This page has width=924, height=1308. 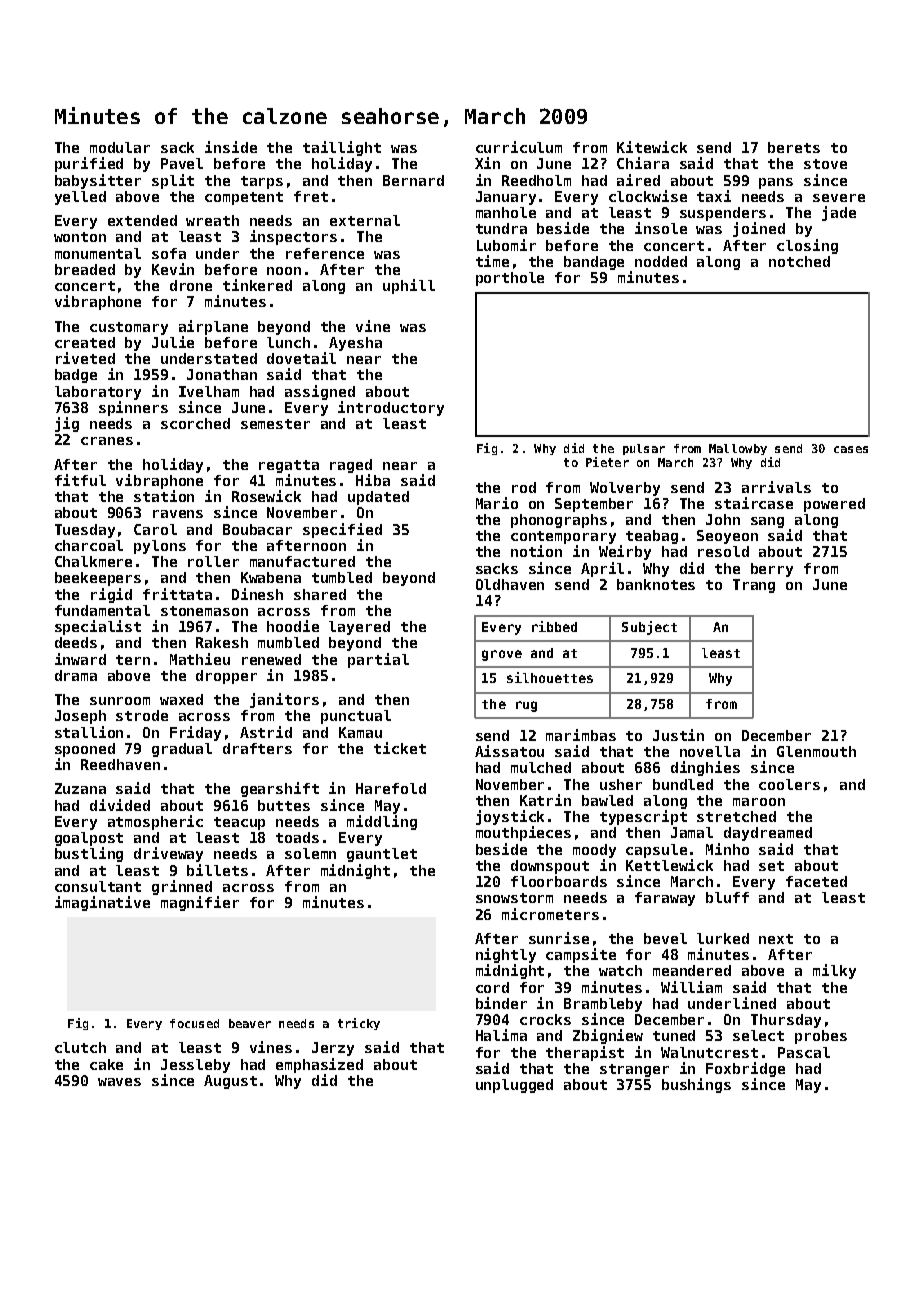 What do you see at coordinates (550, 677) in the page?
I see `silhouettes` at bounding box center [550, 677].
